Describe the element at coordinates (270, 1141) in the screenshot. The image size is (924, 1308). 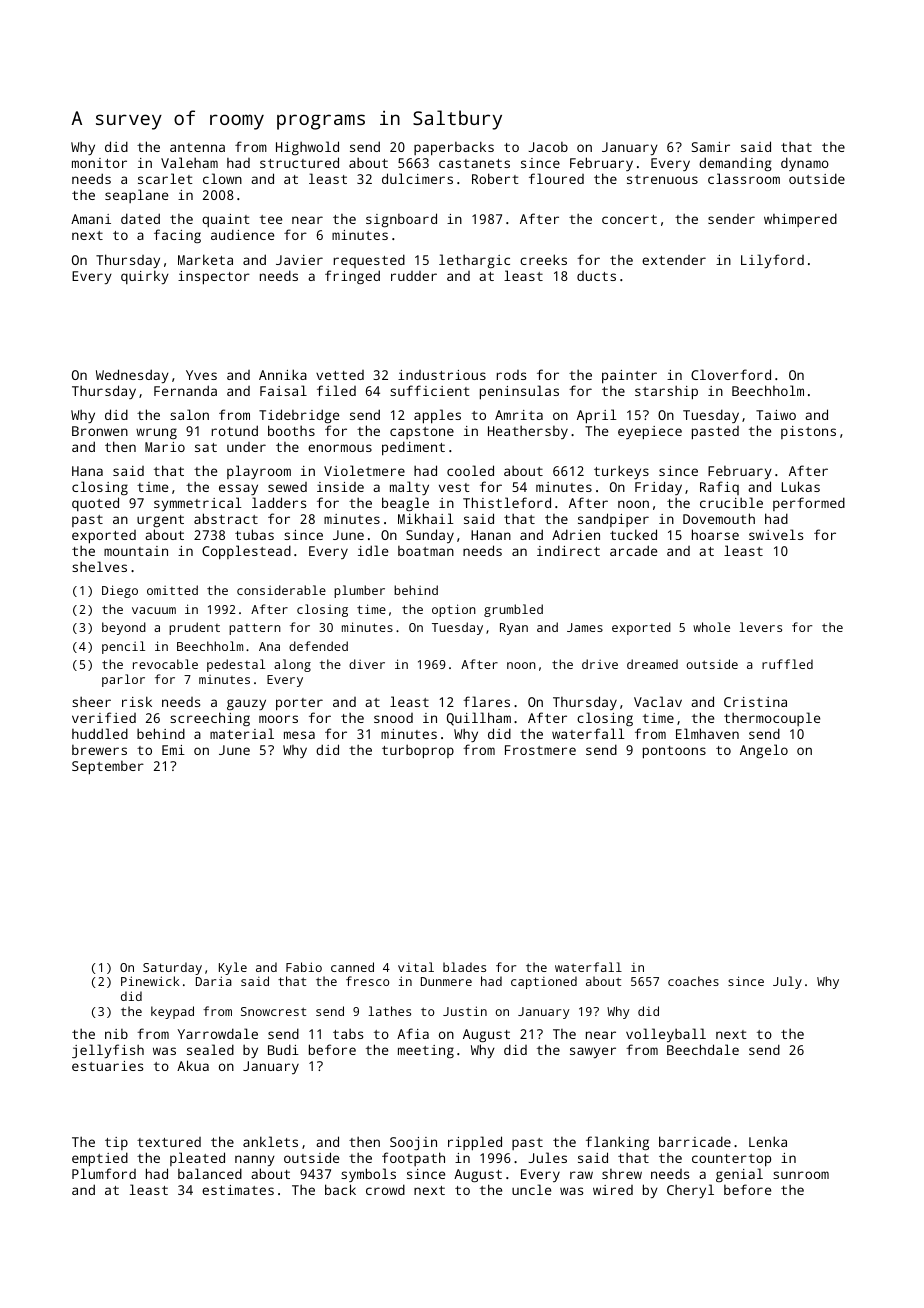
I see `anklets` at that location.
